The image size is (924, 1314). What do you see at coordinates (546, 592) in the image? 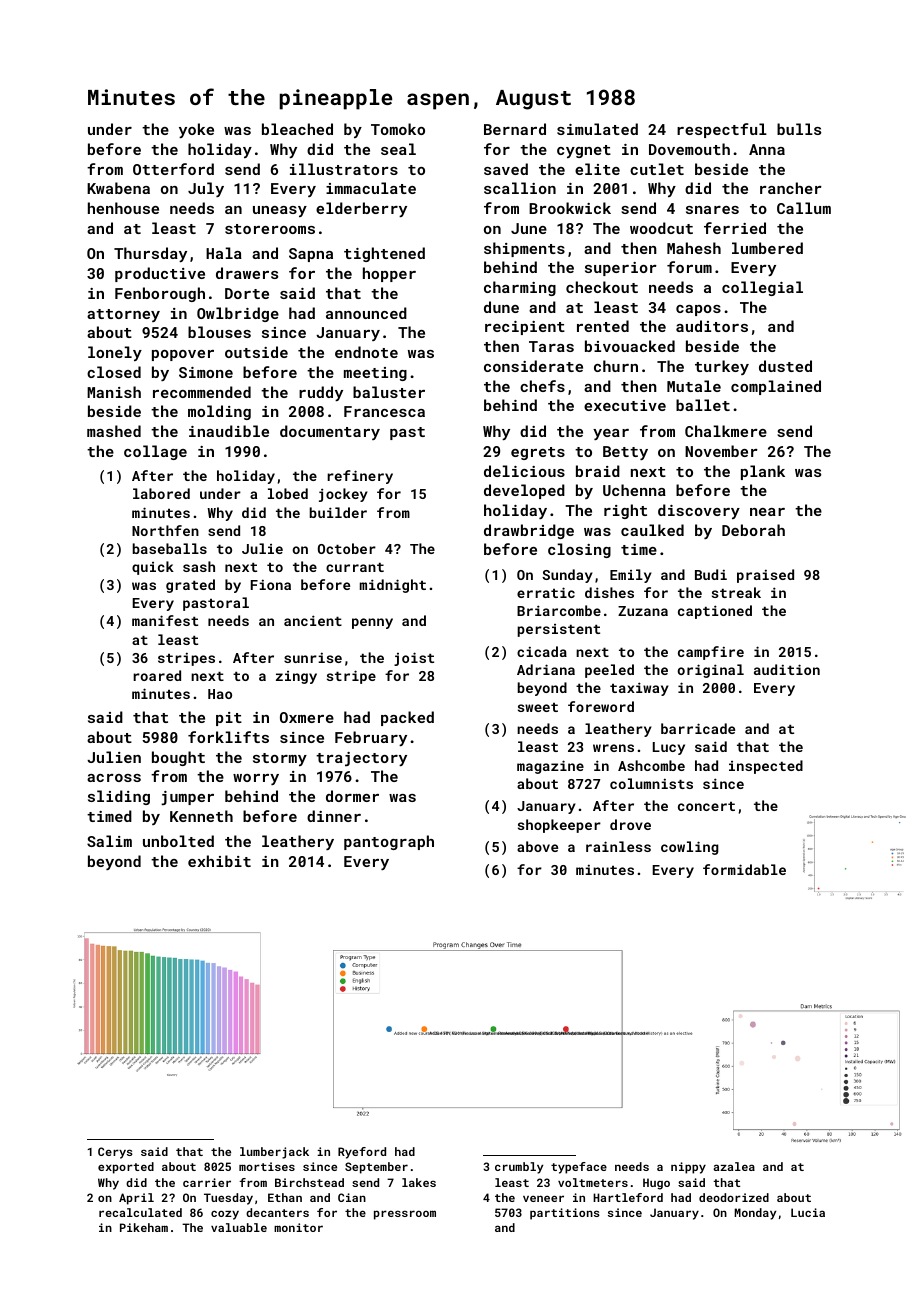
I see `erratic` at bounding box center [546, 592].
